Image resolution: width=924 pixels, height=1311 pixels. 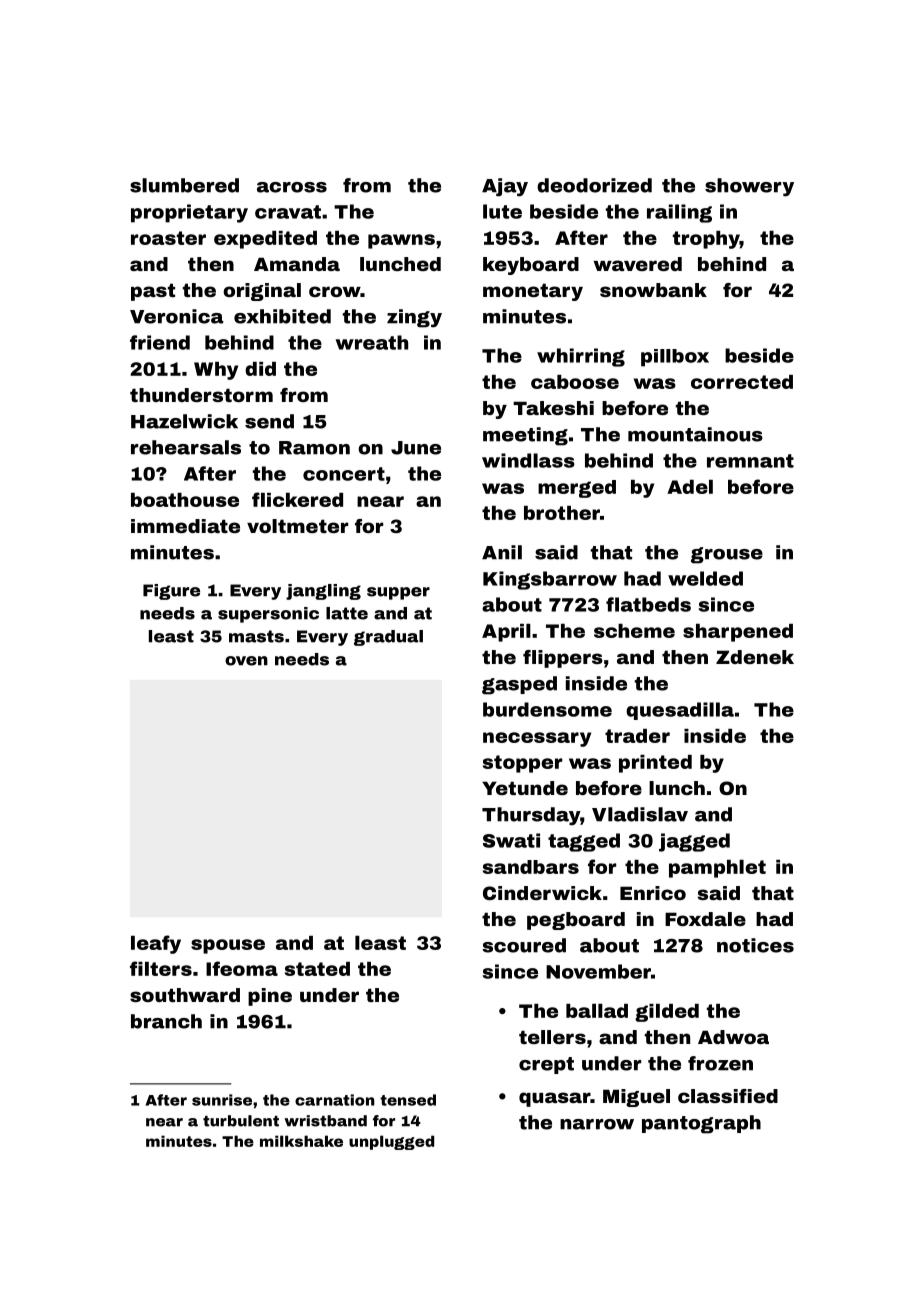 What do you see at coordinates (562, 513) in the image?
I see `brother` at bounding box center [562, 513].
